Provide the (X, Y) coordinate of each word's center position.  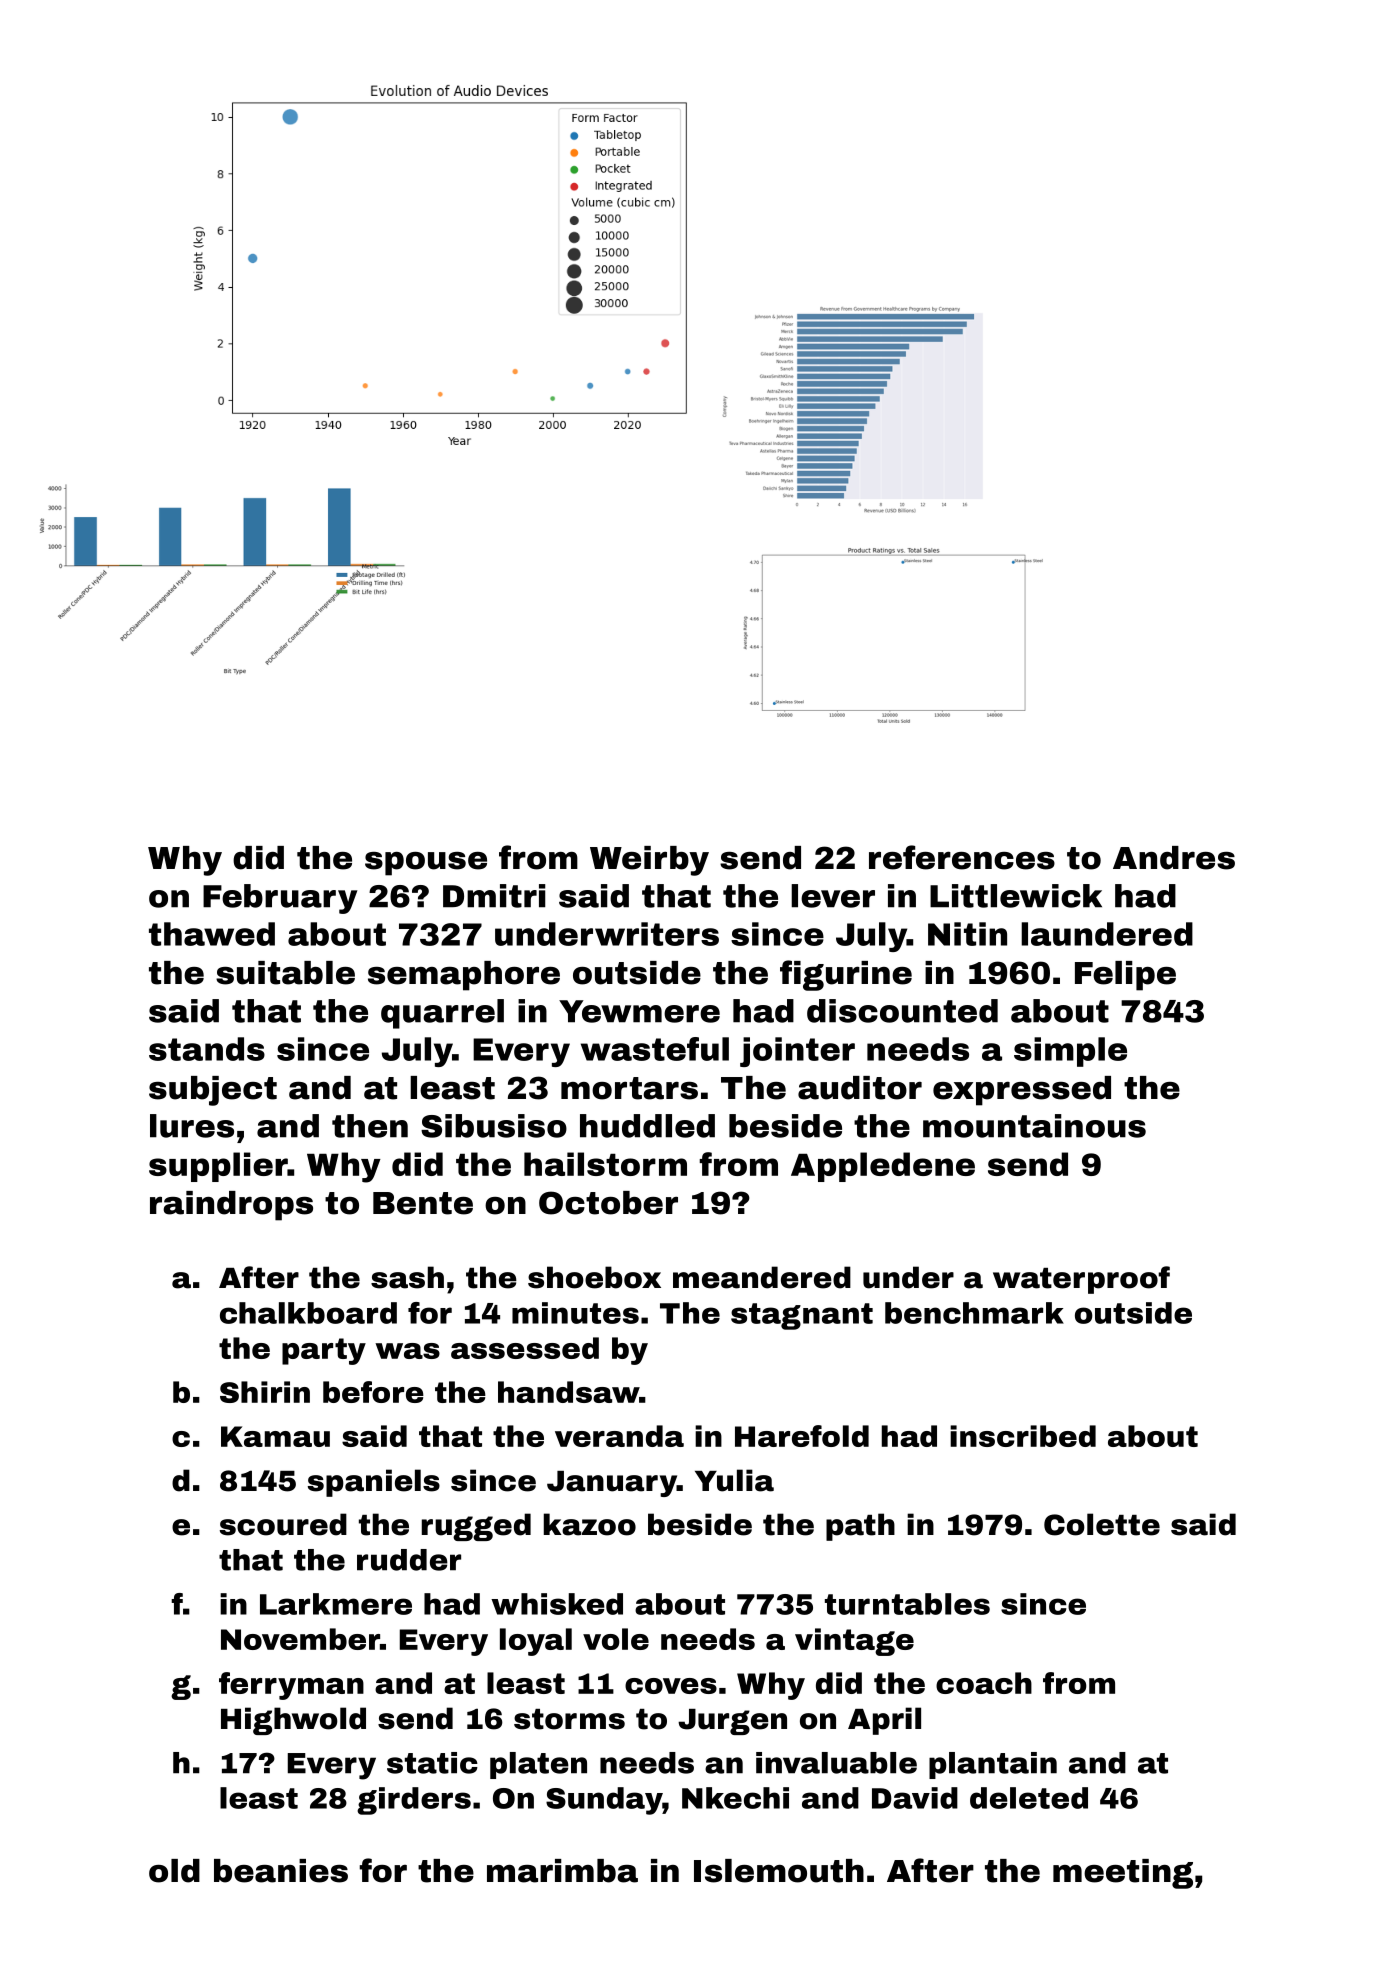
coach (984, 1683)
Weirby (649, 861)
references (962, 857)
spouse (426, 864)
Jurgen (732, 1722)
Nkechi (735, 1798)
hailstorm (605, 1164)
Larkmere (336, 1604)
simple (1070, 1052)
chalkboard (308, 1313)
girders (414, 1801)
